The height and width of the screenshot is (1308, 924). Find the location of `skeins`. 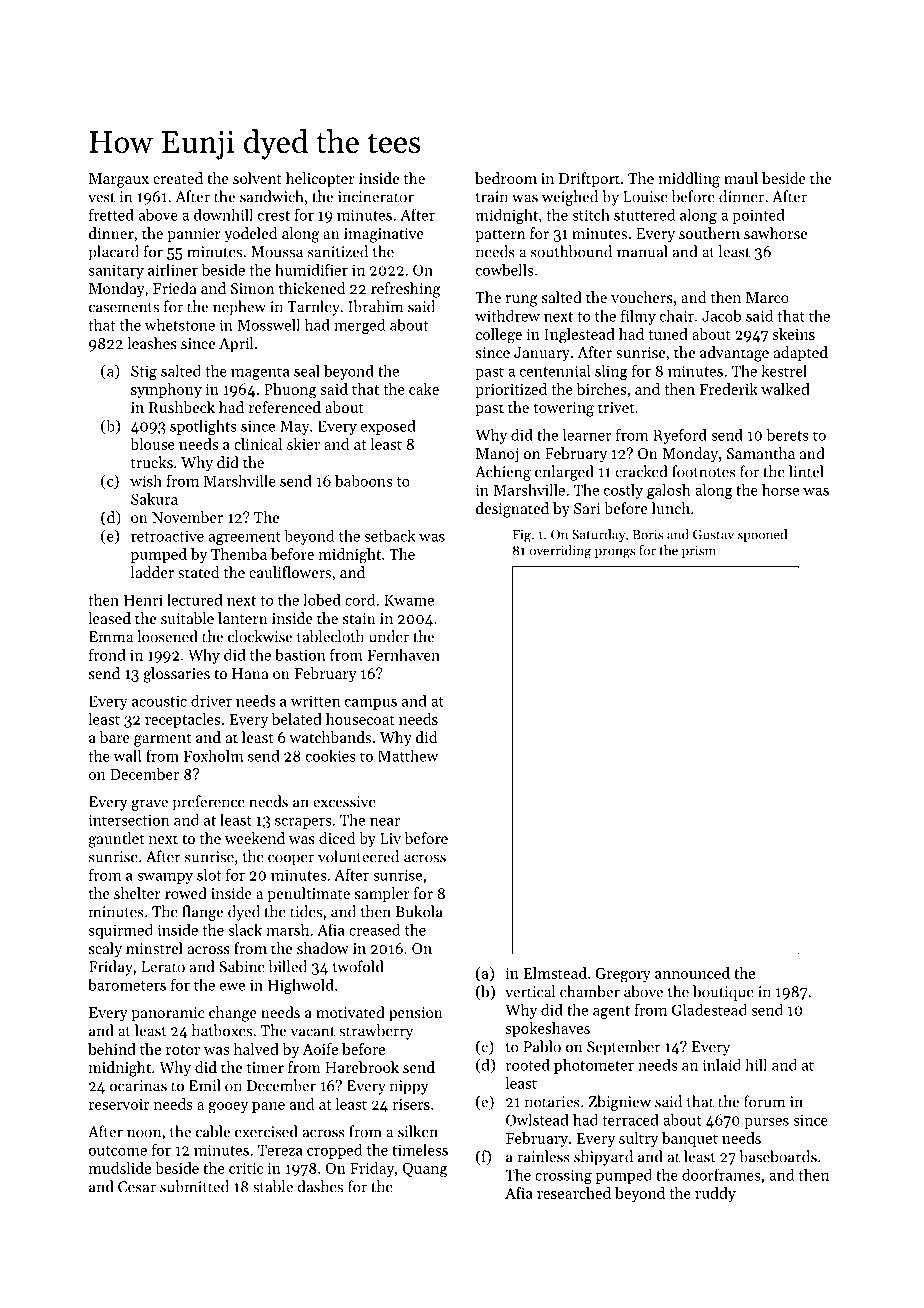

skeins is located at coordinates (794, 334).
